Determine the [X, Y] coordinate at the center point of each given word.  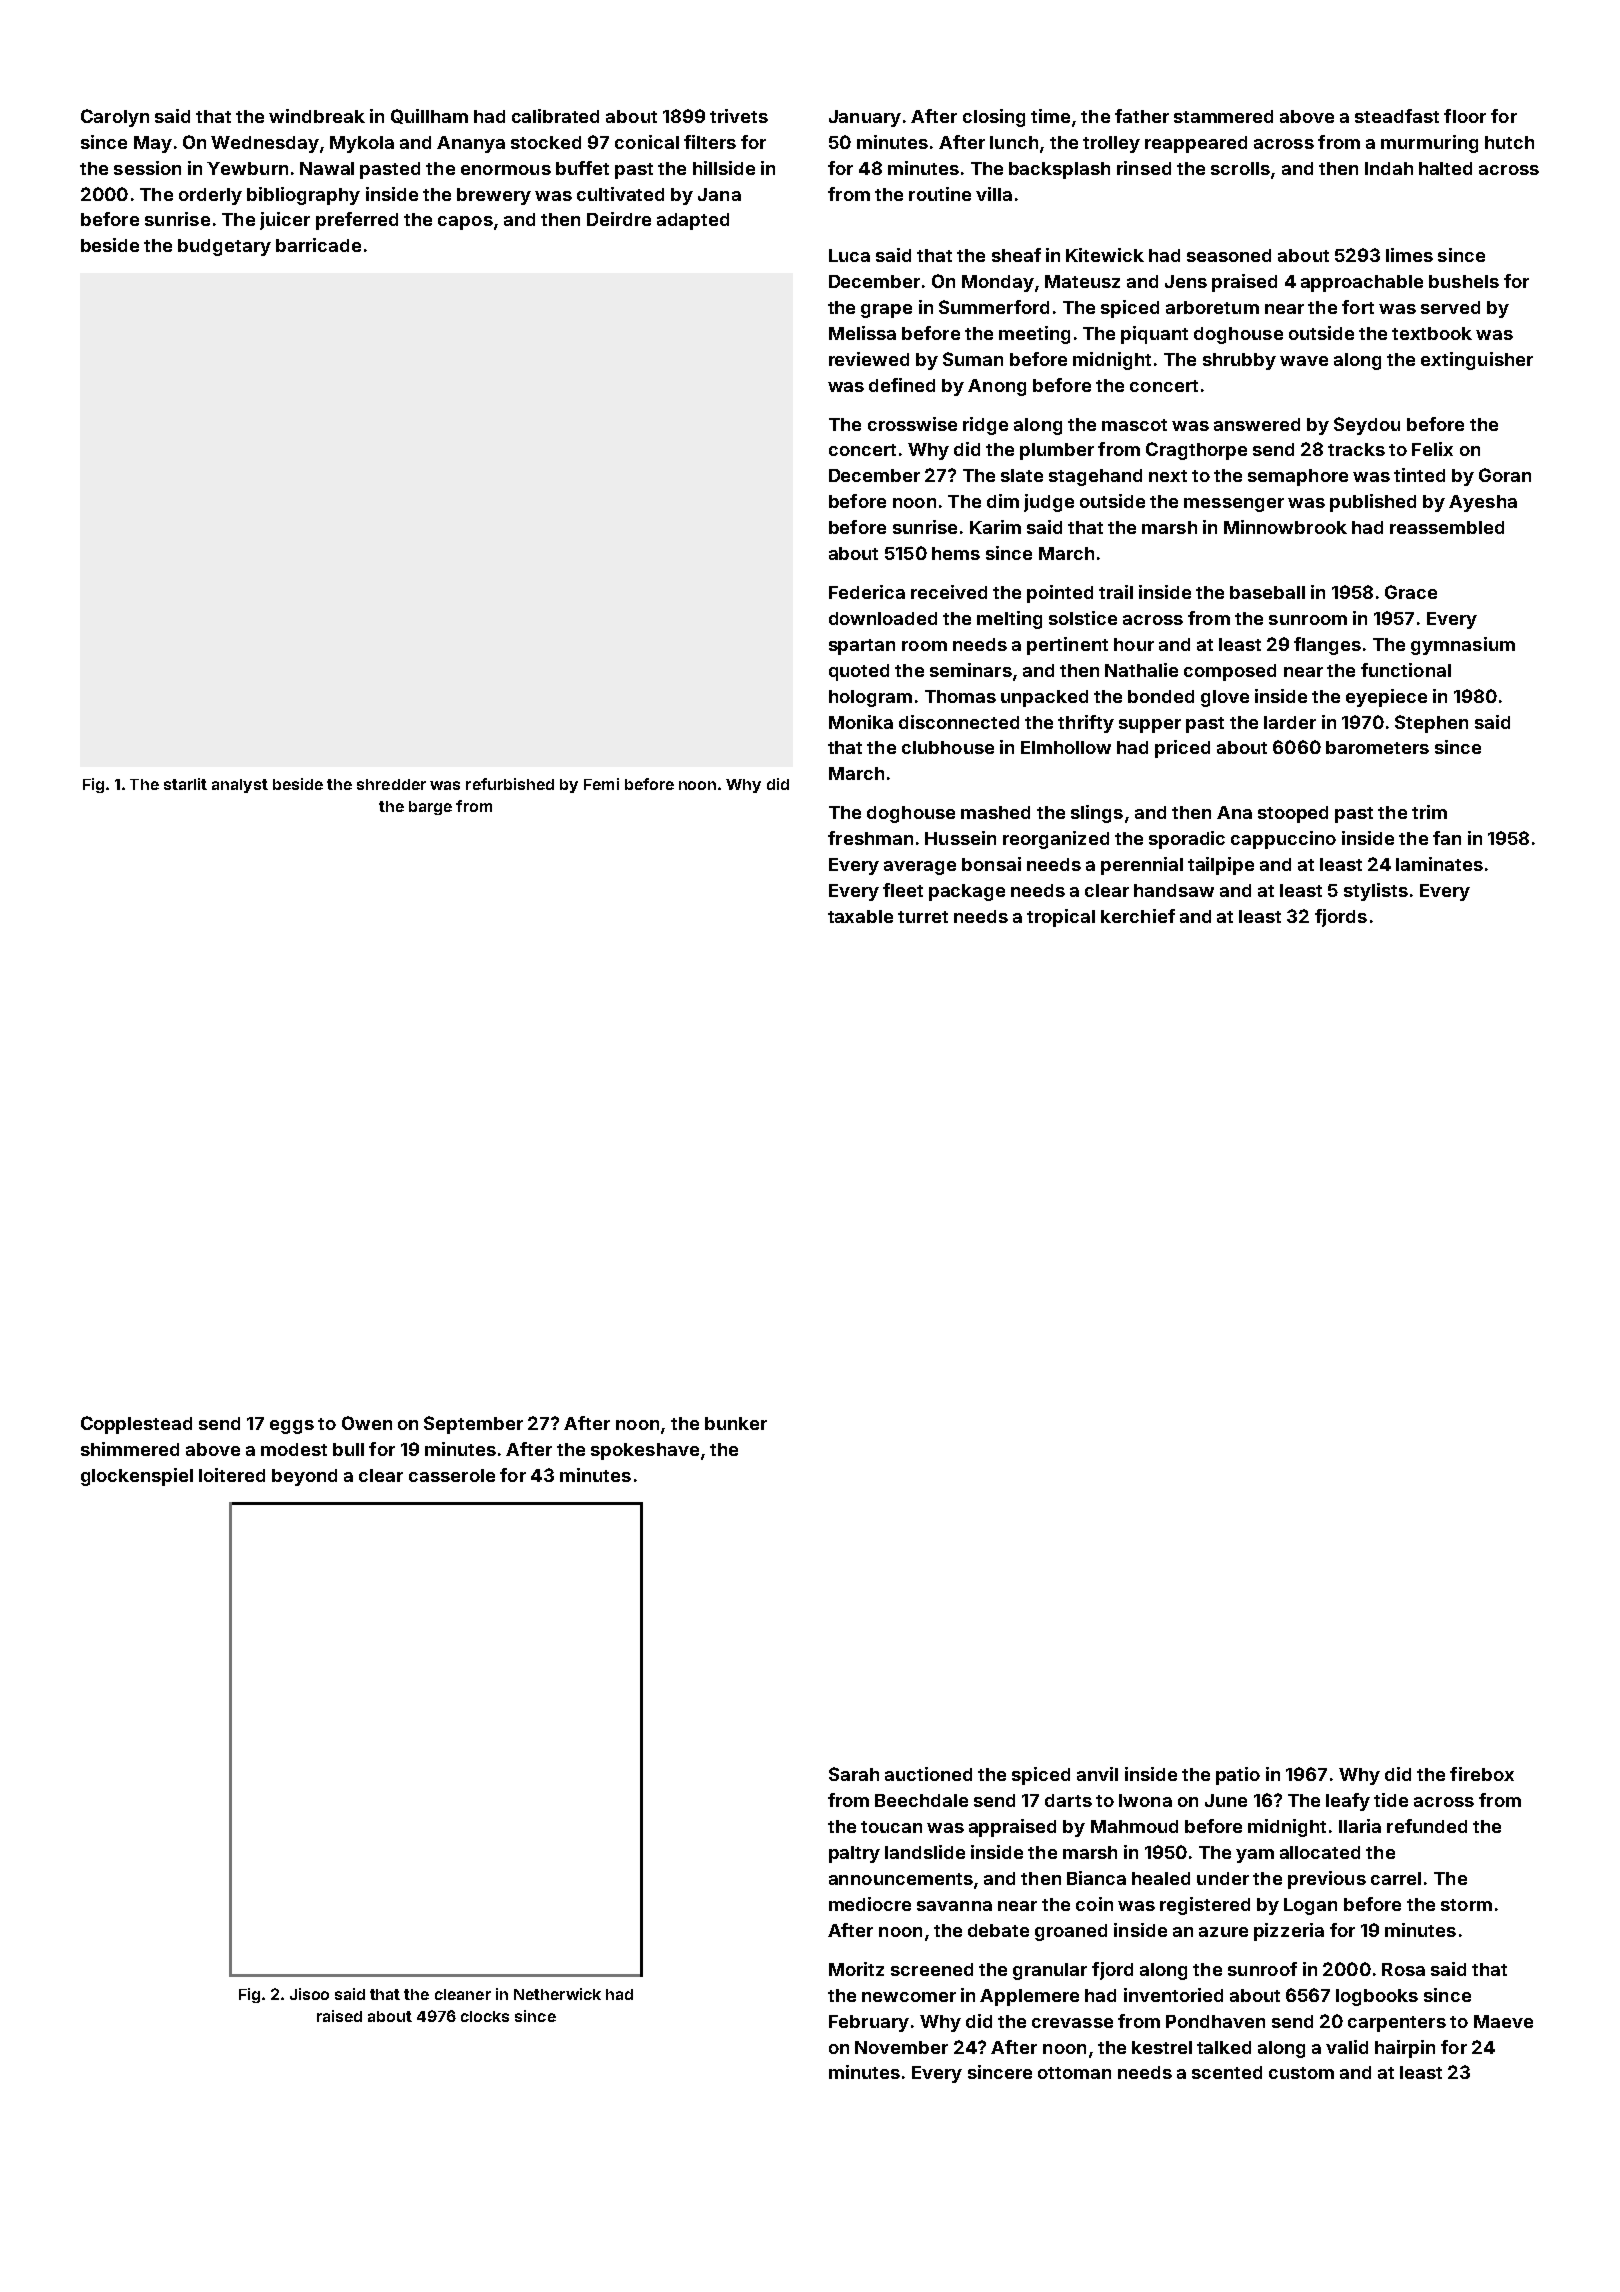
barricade [318, 245]
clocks [485, 2016]
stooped [1293, 814]
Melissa [862, 333]
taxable [860, 916]
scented [1227, 2072]
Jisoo [309, 1994]
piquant [1154, 335]
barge [430, 808]
